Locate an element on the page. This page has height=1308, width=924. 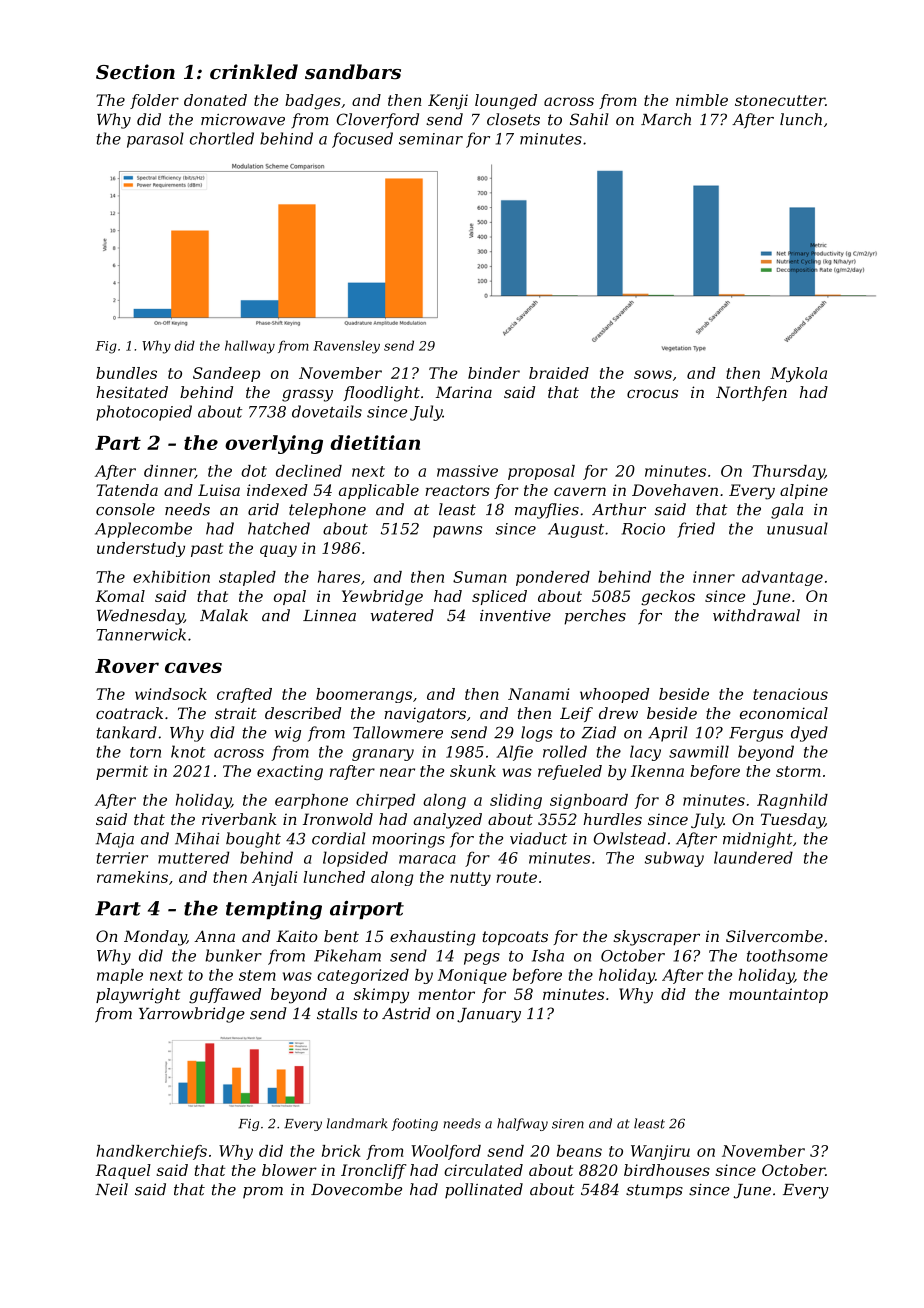
halfway is located at coordinates (522, 1124).
